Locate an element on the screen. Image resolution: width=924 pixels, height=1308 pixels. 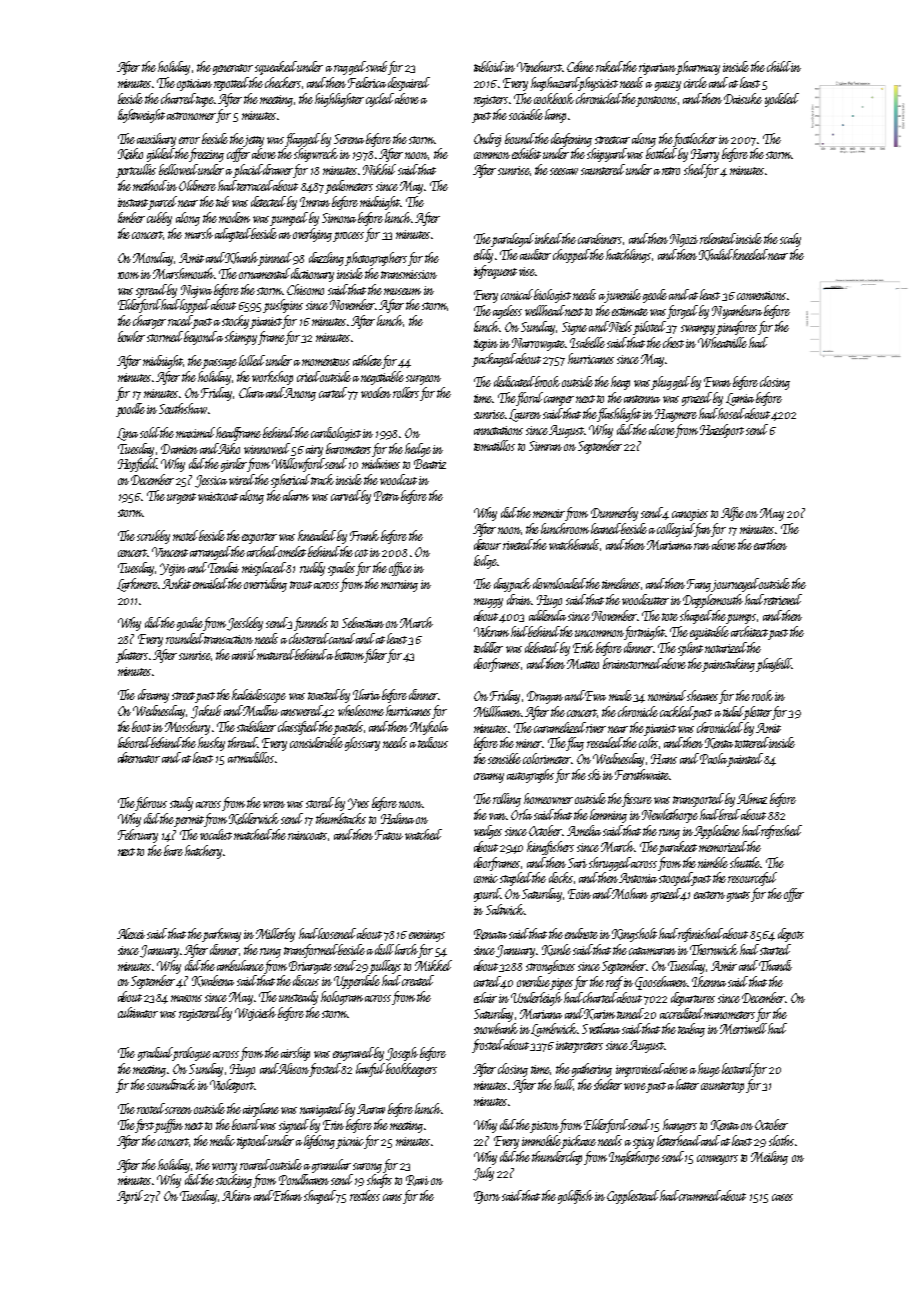
bred is located at coordinates (729, 814).
